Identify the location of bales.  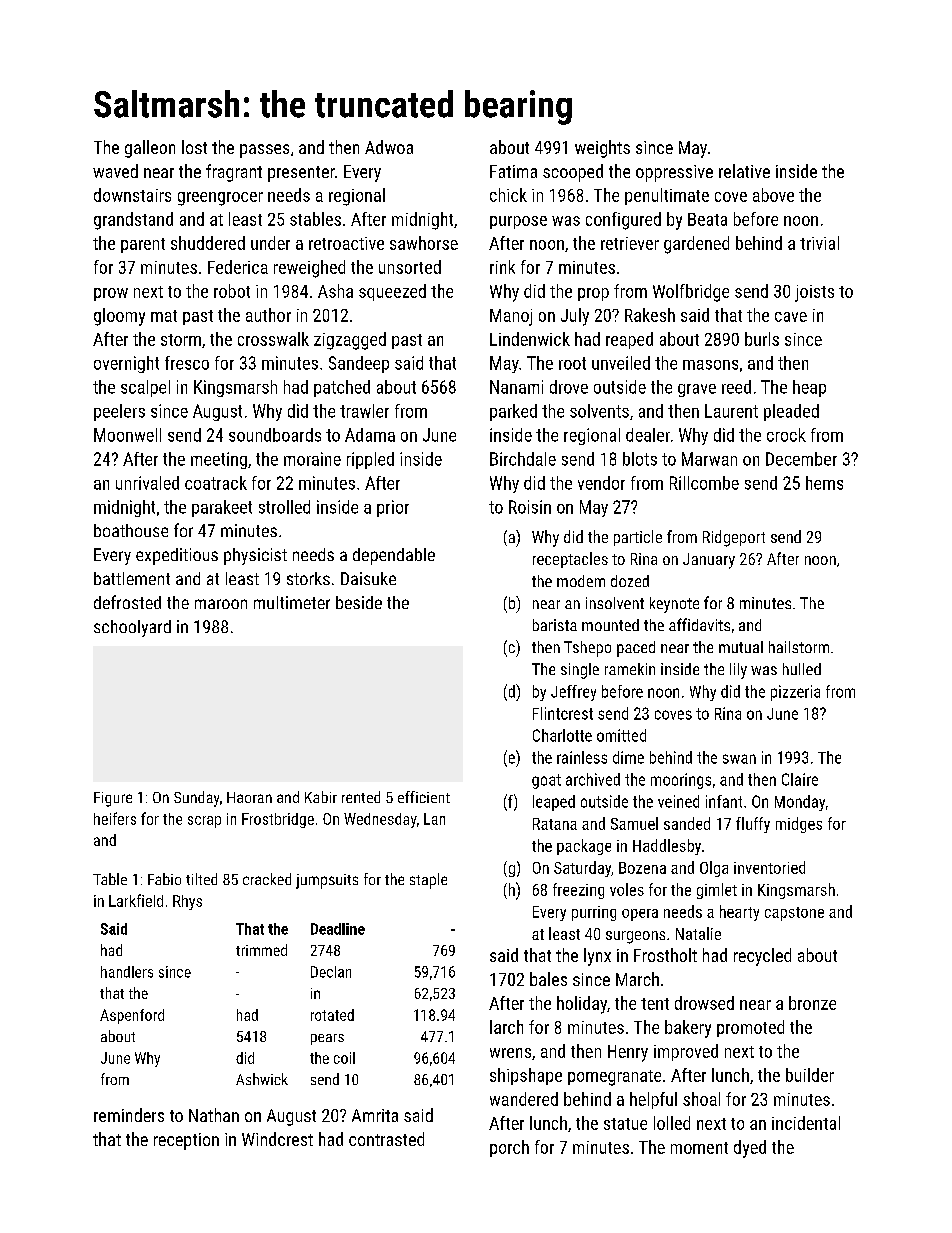
(548, 979).
